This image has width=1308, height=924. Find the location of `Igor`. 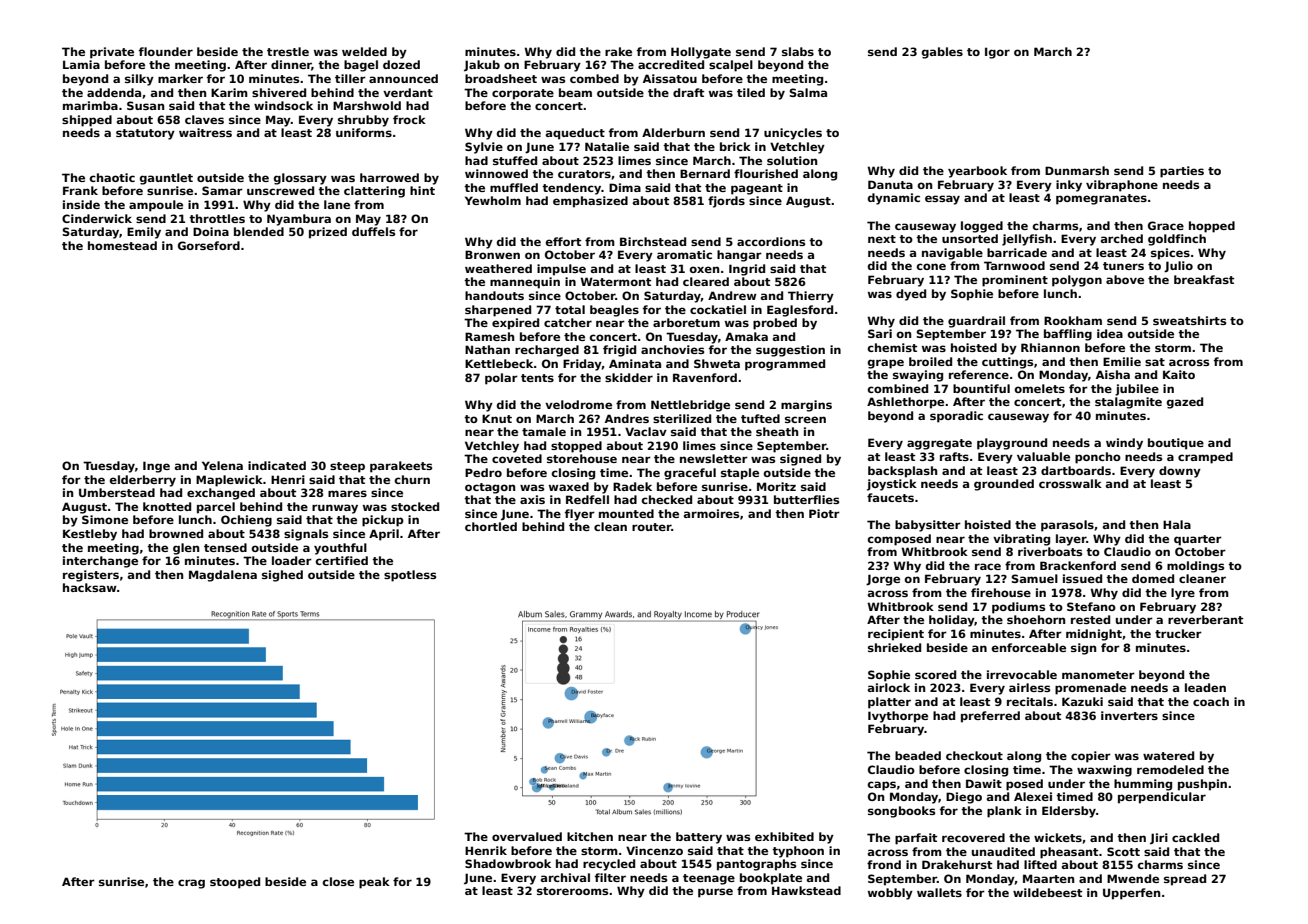

Igor is located at coordinates (997, 53).
